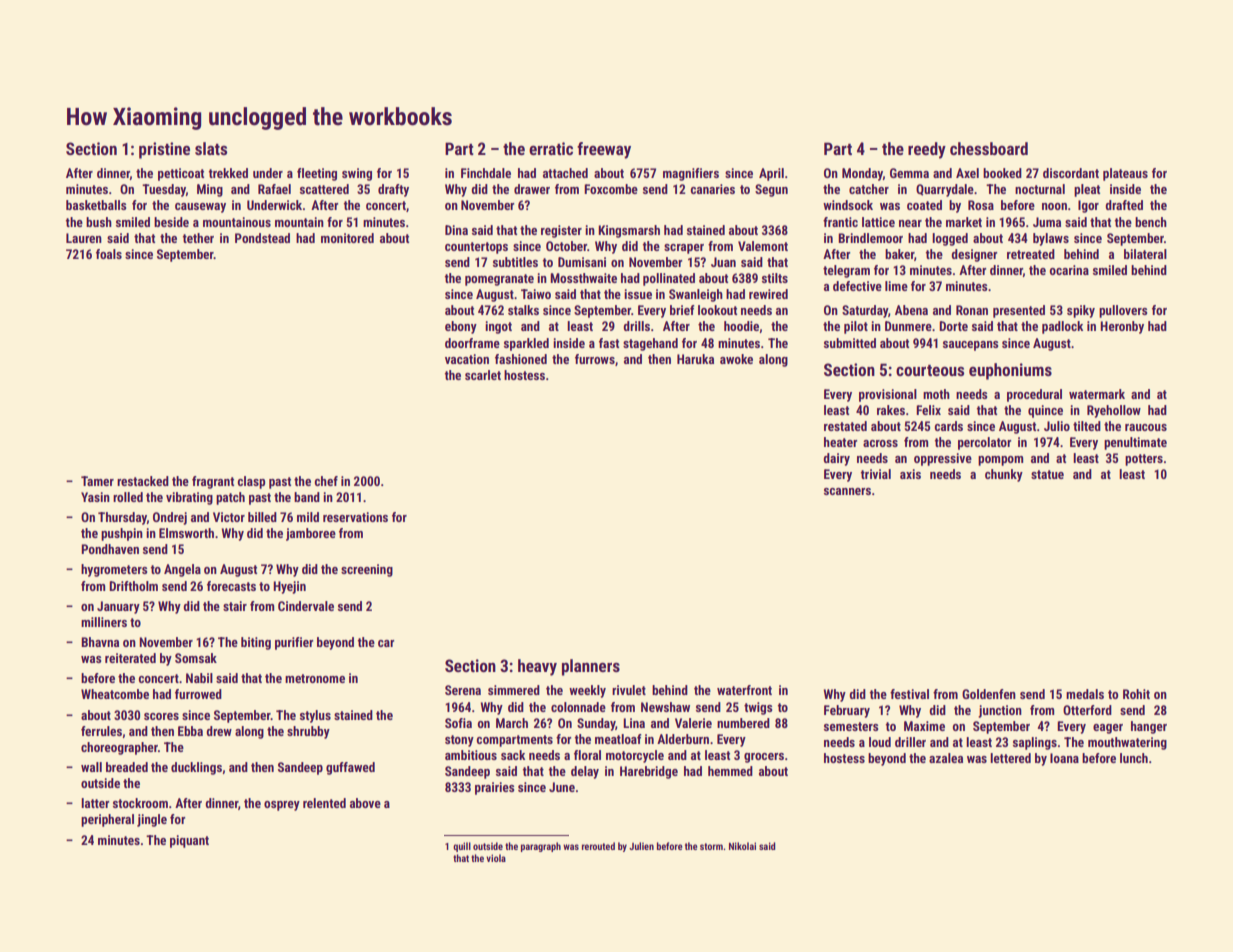 This screenshot has height=952, width=1233. I want to click on chessboard, so click(989, 148).
